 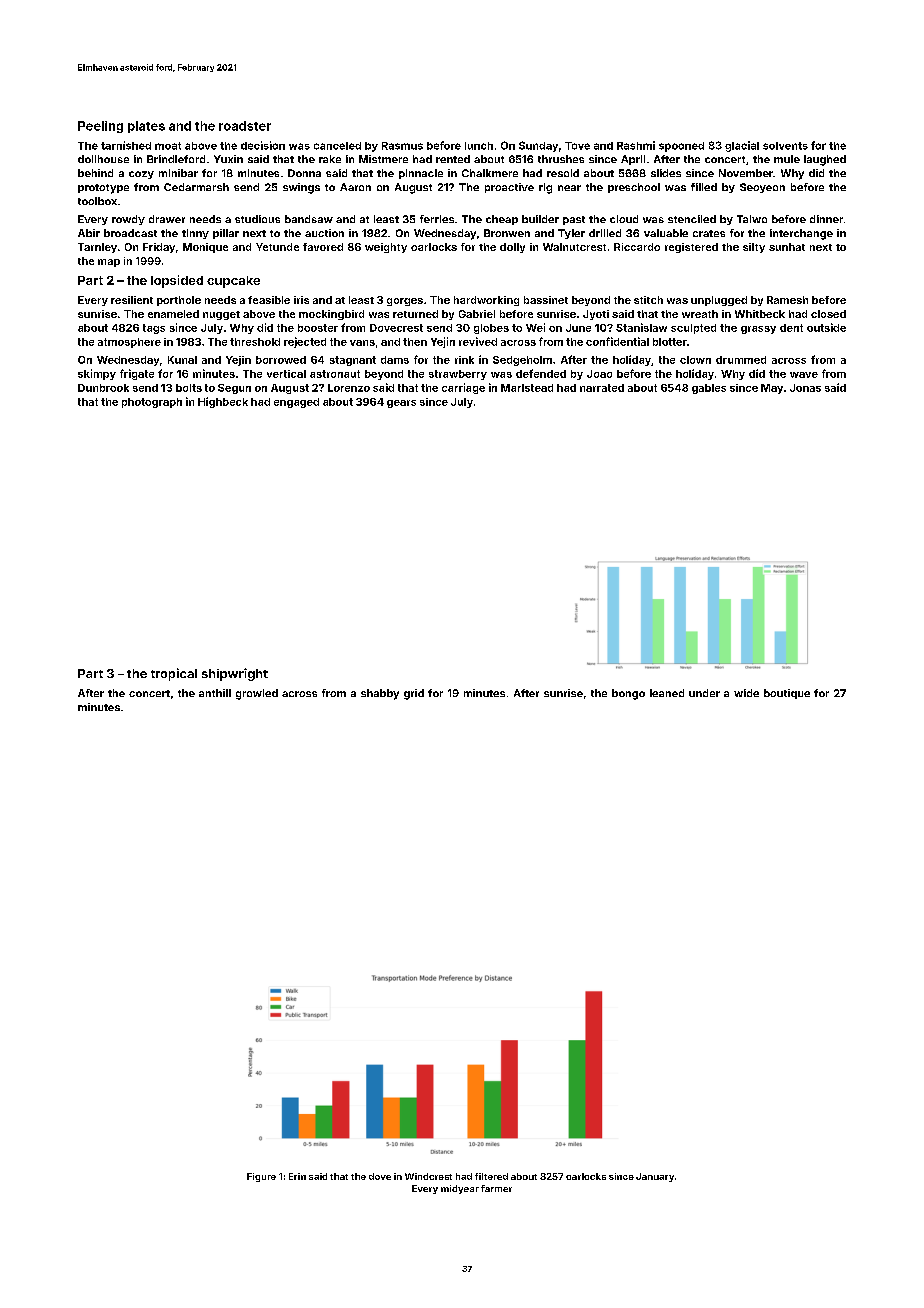 I want to click on gears, so click(x=401, y=404).
